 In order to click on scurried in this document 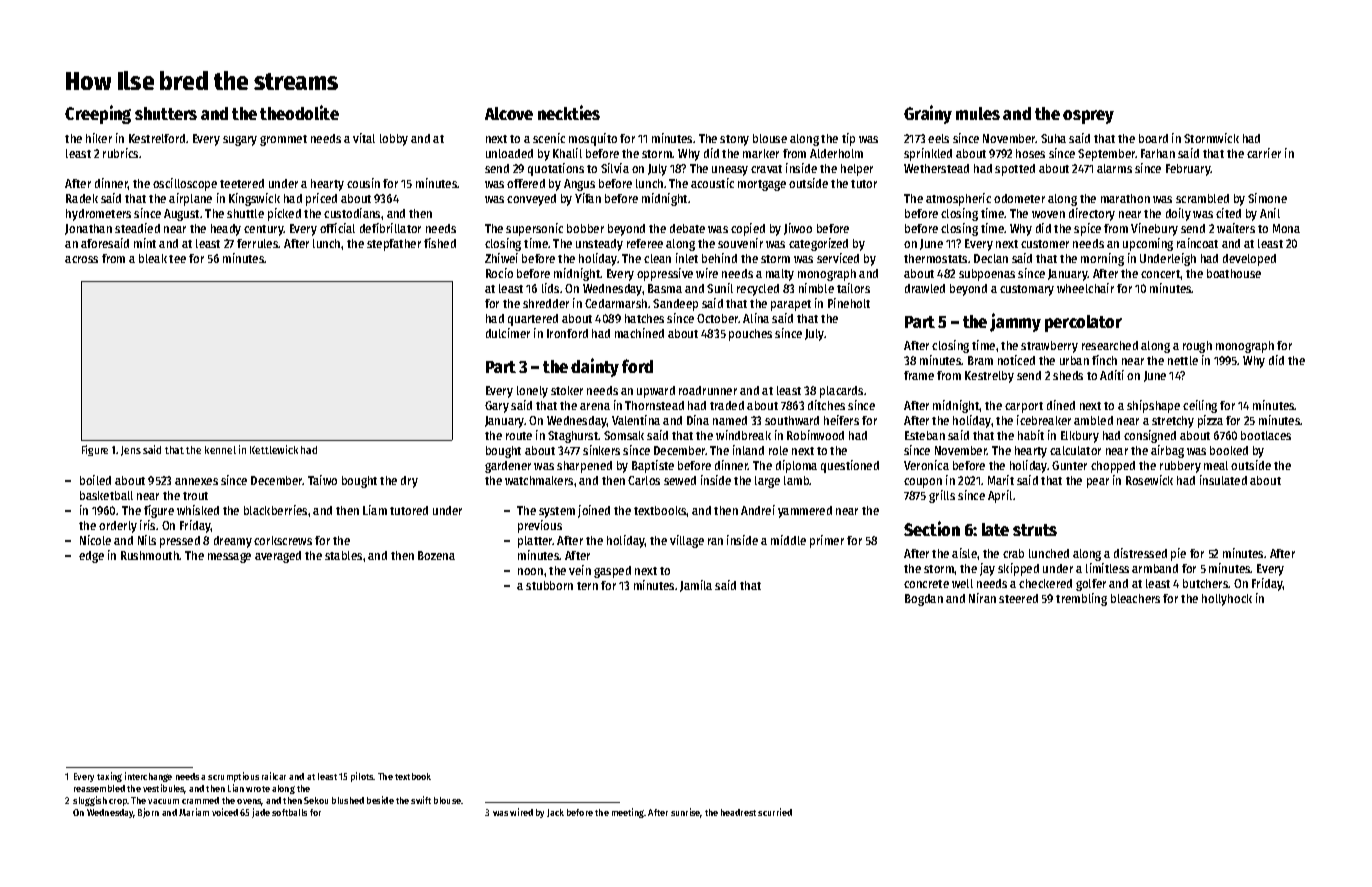, I will do `click(775, 812)`.
